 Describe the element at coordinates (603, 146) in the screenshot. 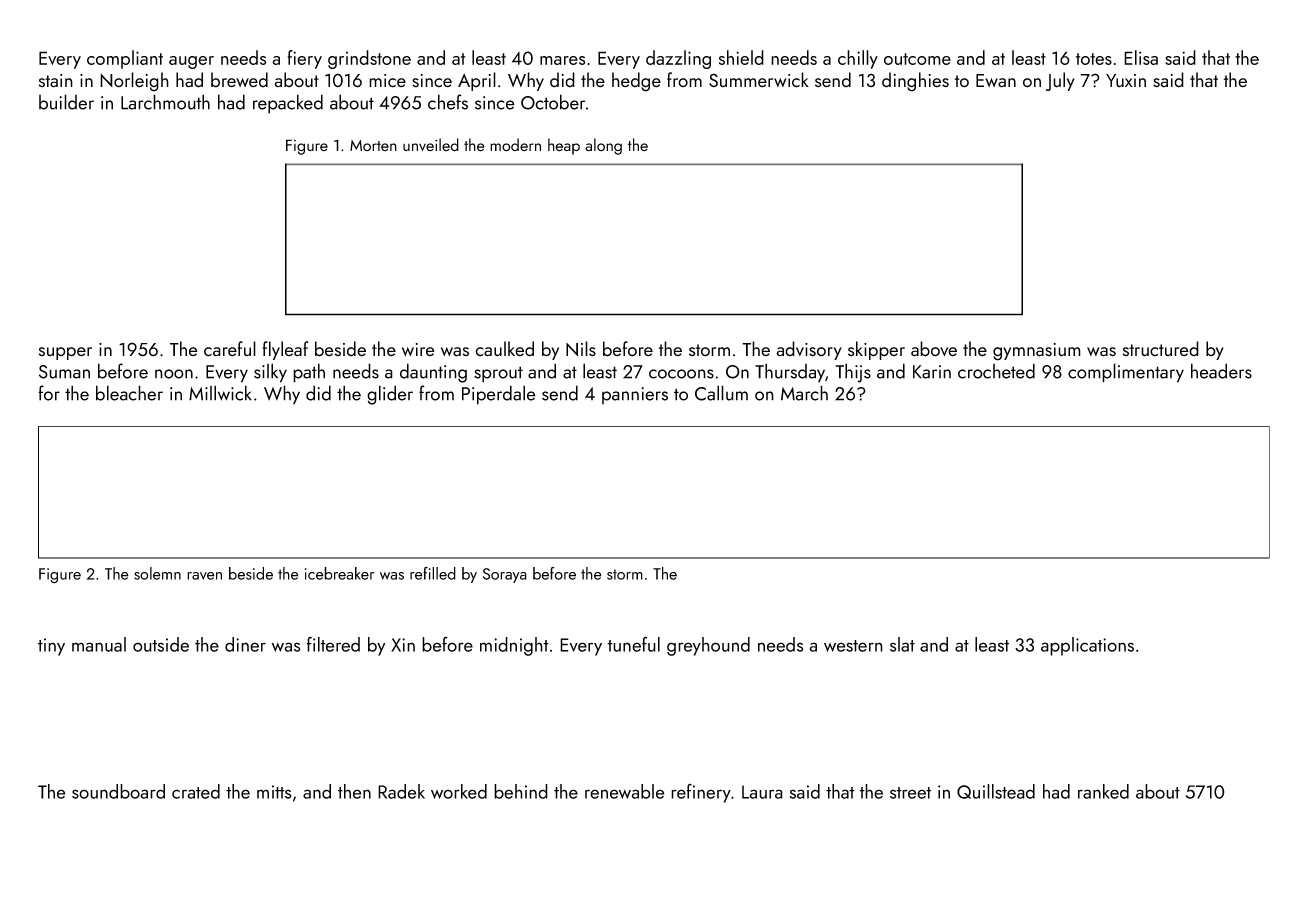

I see `along` at that location.
